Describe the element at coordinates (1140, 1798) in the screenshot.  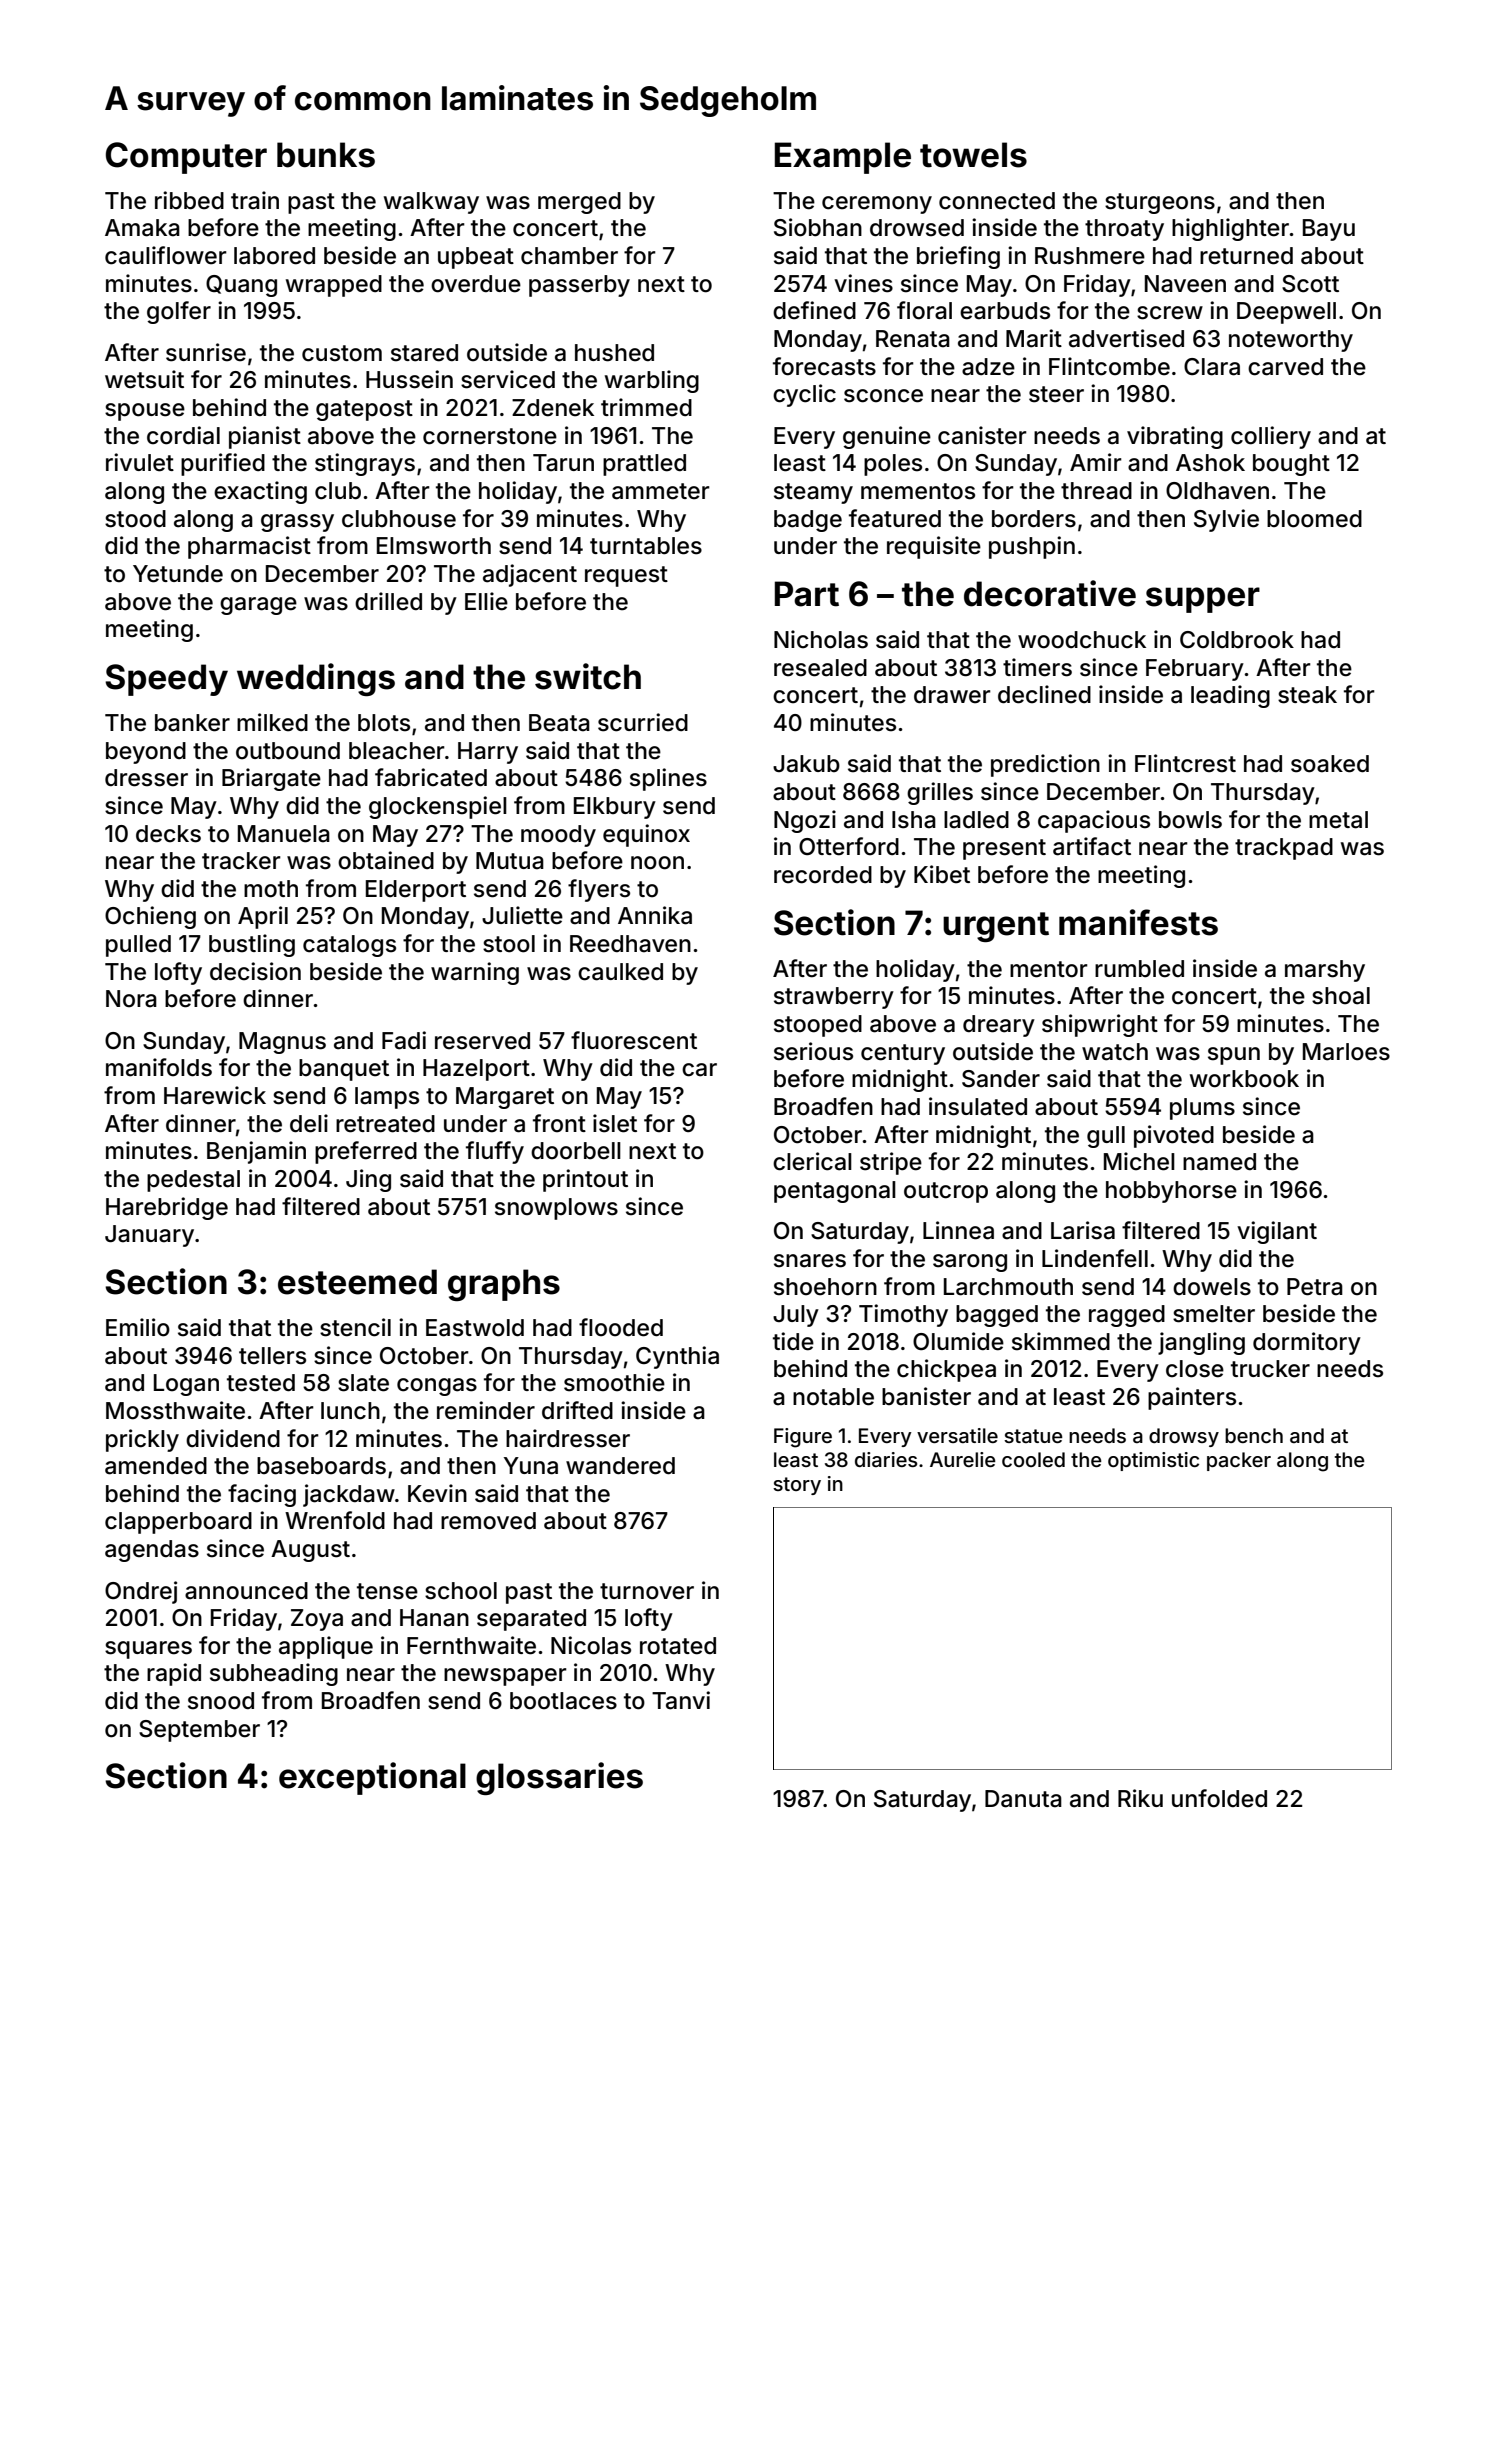
I see `Riku` at that location.
